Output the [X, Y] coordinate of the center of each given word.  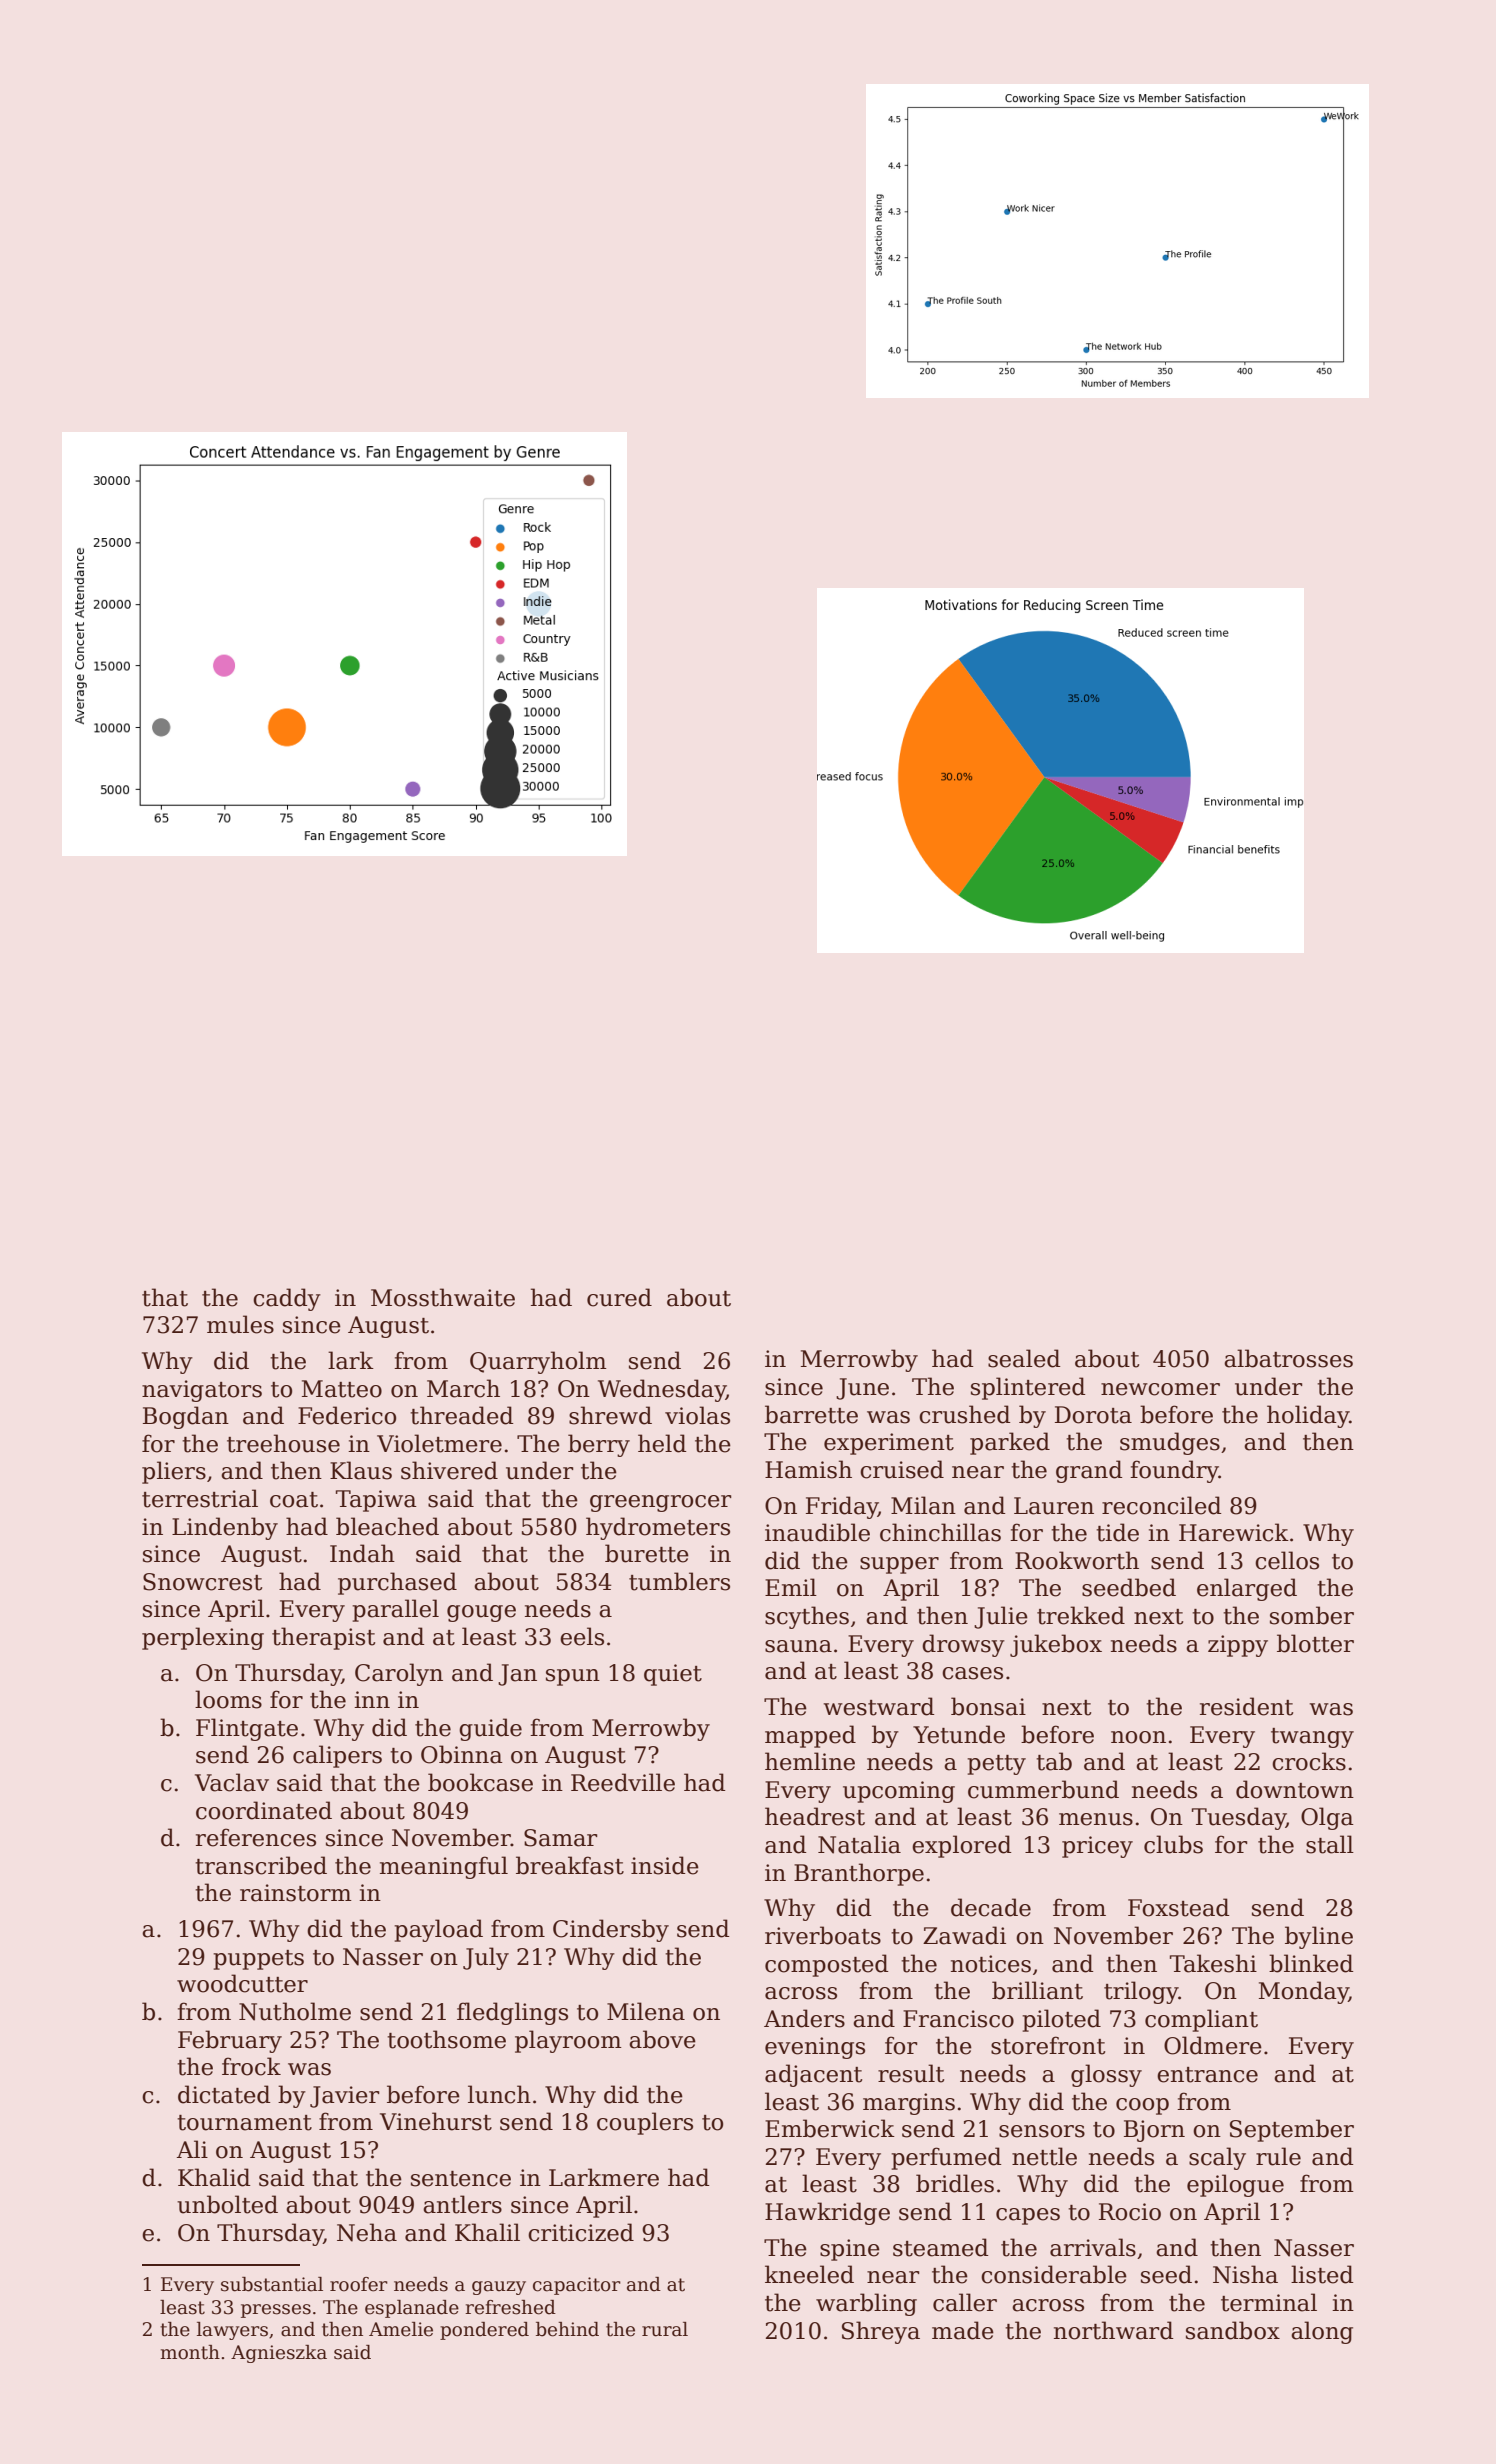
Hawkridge [827, 2213]
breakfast [570, 1865]
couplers [645, 2123]
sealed [1024, 1358]
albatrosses [1288, 1358]
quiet [673, 1675]
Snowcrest [202, 1582]
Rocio [1130, 2212]
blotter [1315, 1643]
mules [240, 1324]
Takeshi [1213, 1963]
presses [276, 2311]
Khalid [214, 2177]
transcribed [261, 1865]
